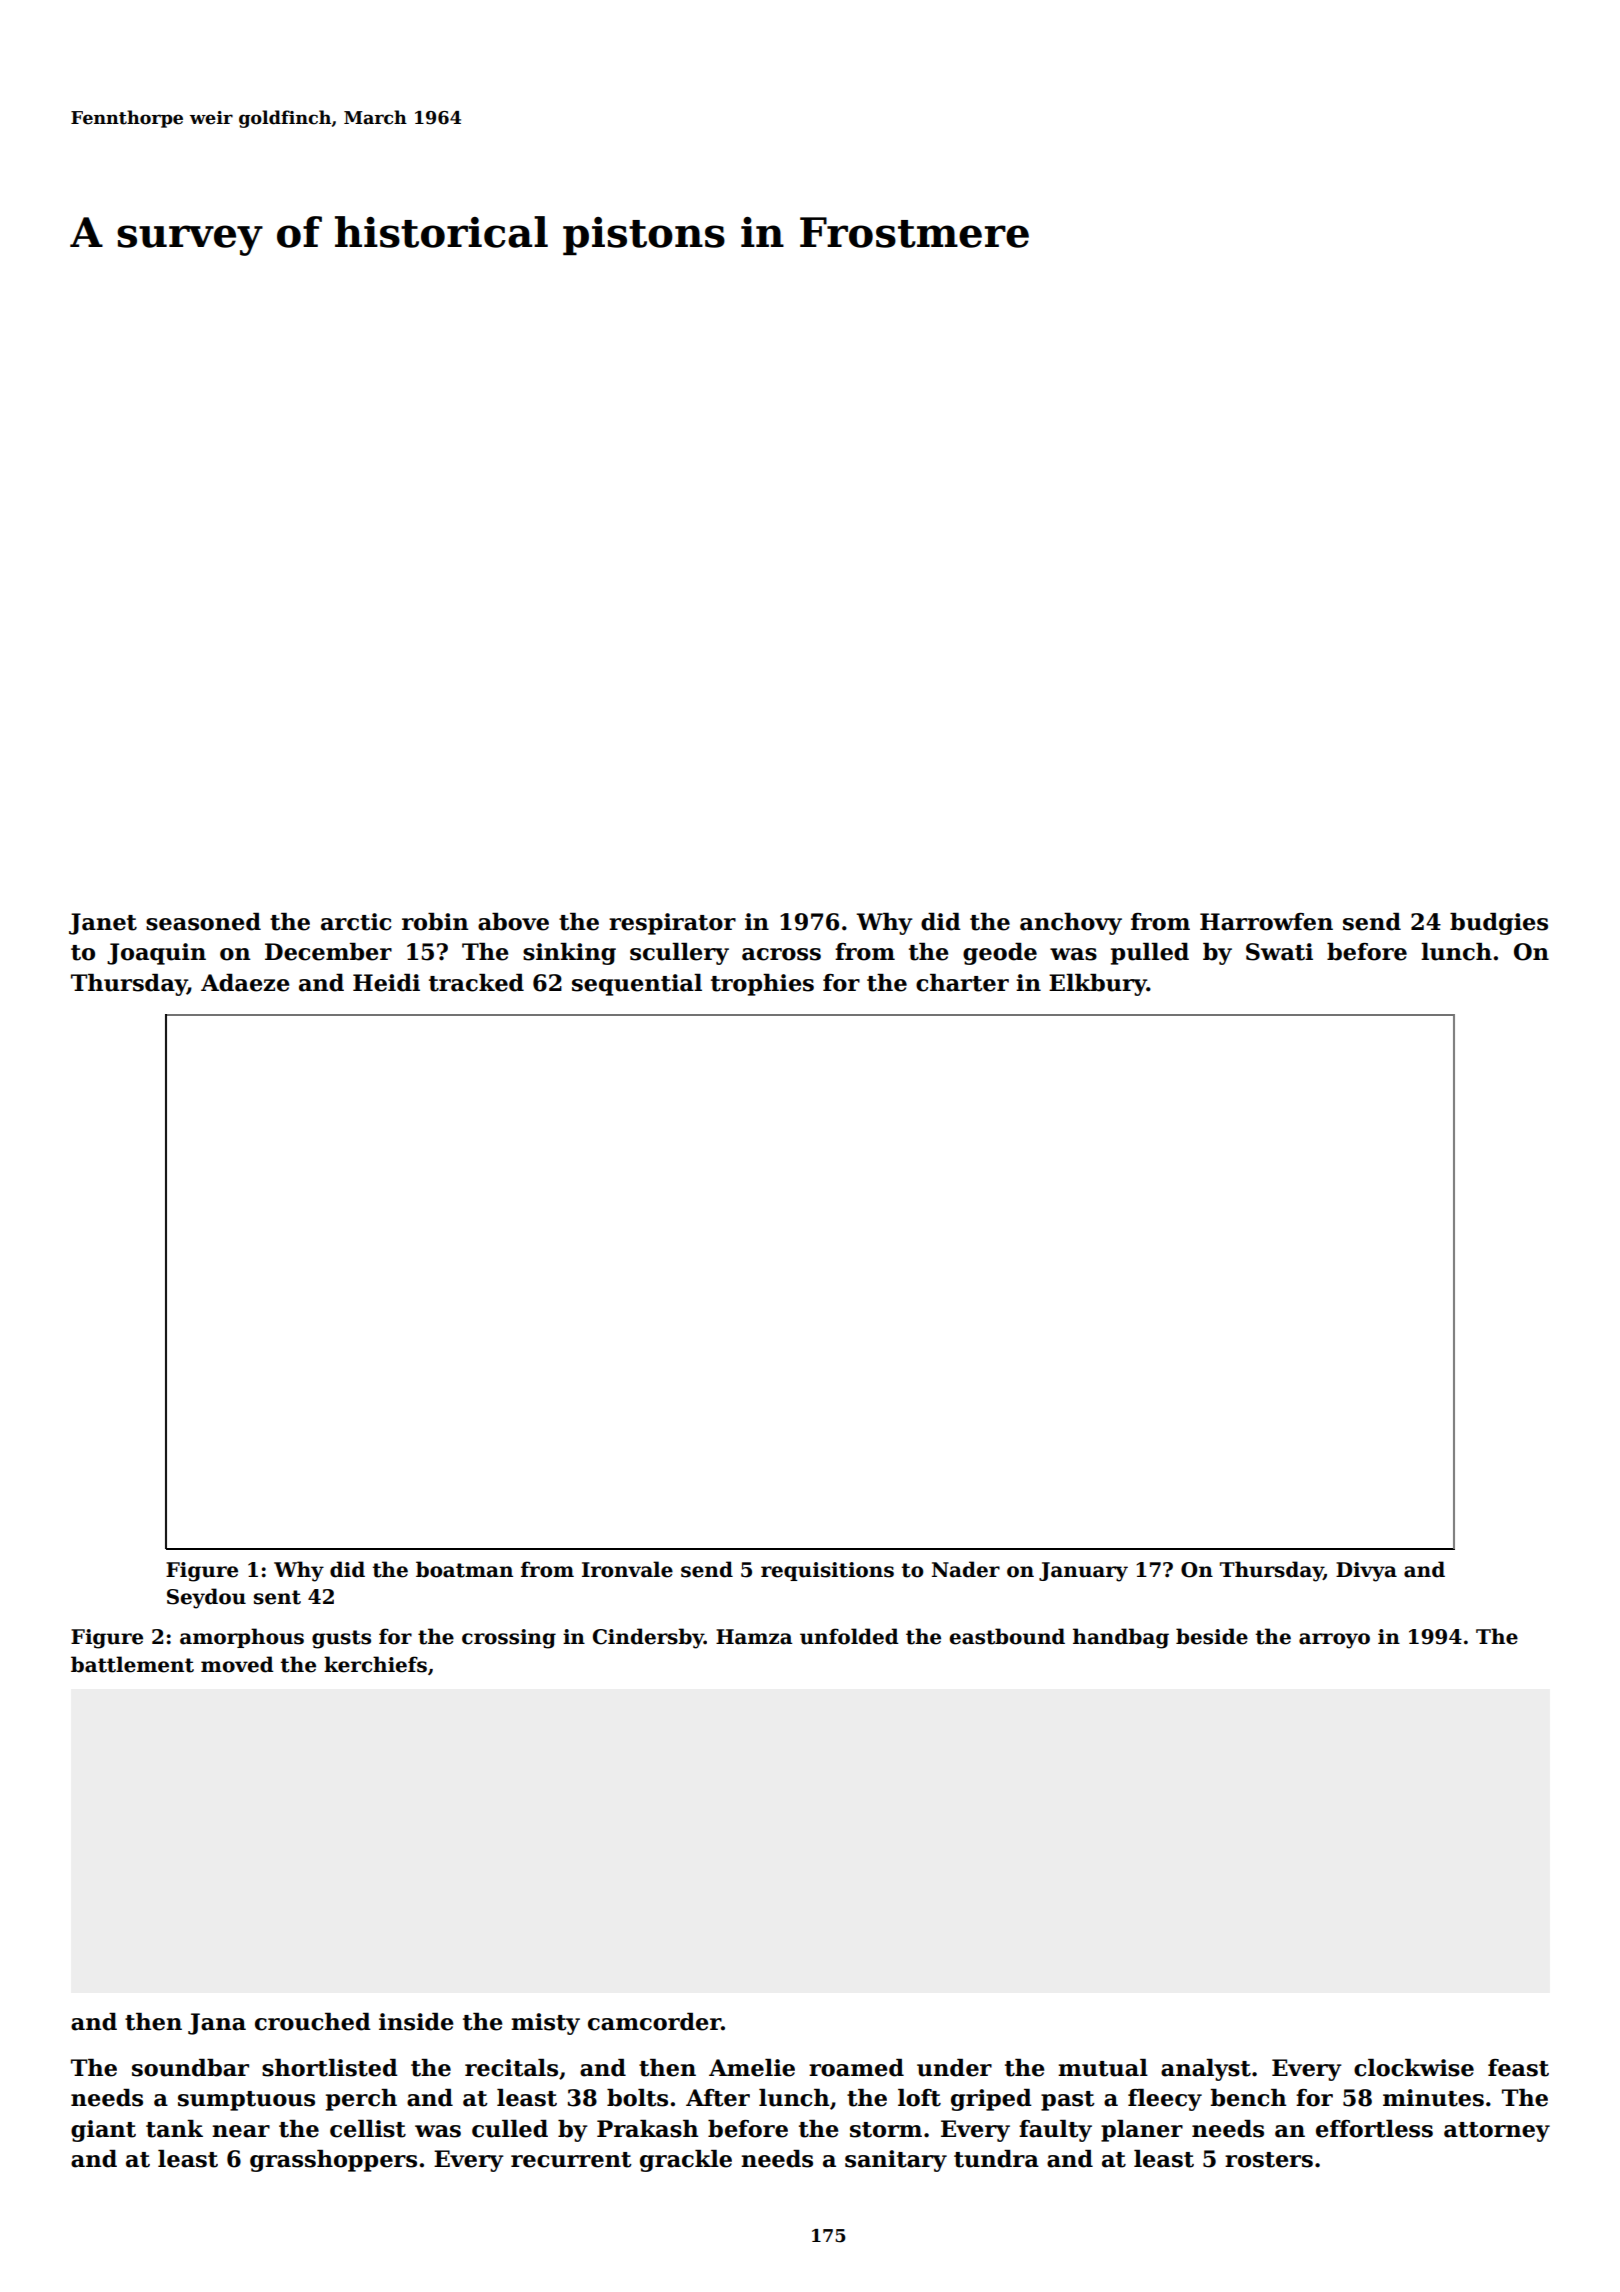  What do you see at coordinates (237, 1664) in the image?
I see `moved` at bounding box center [237, 1664].
